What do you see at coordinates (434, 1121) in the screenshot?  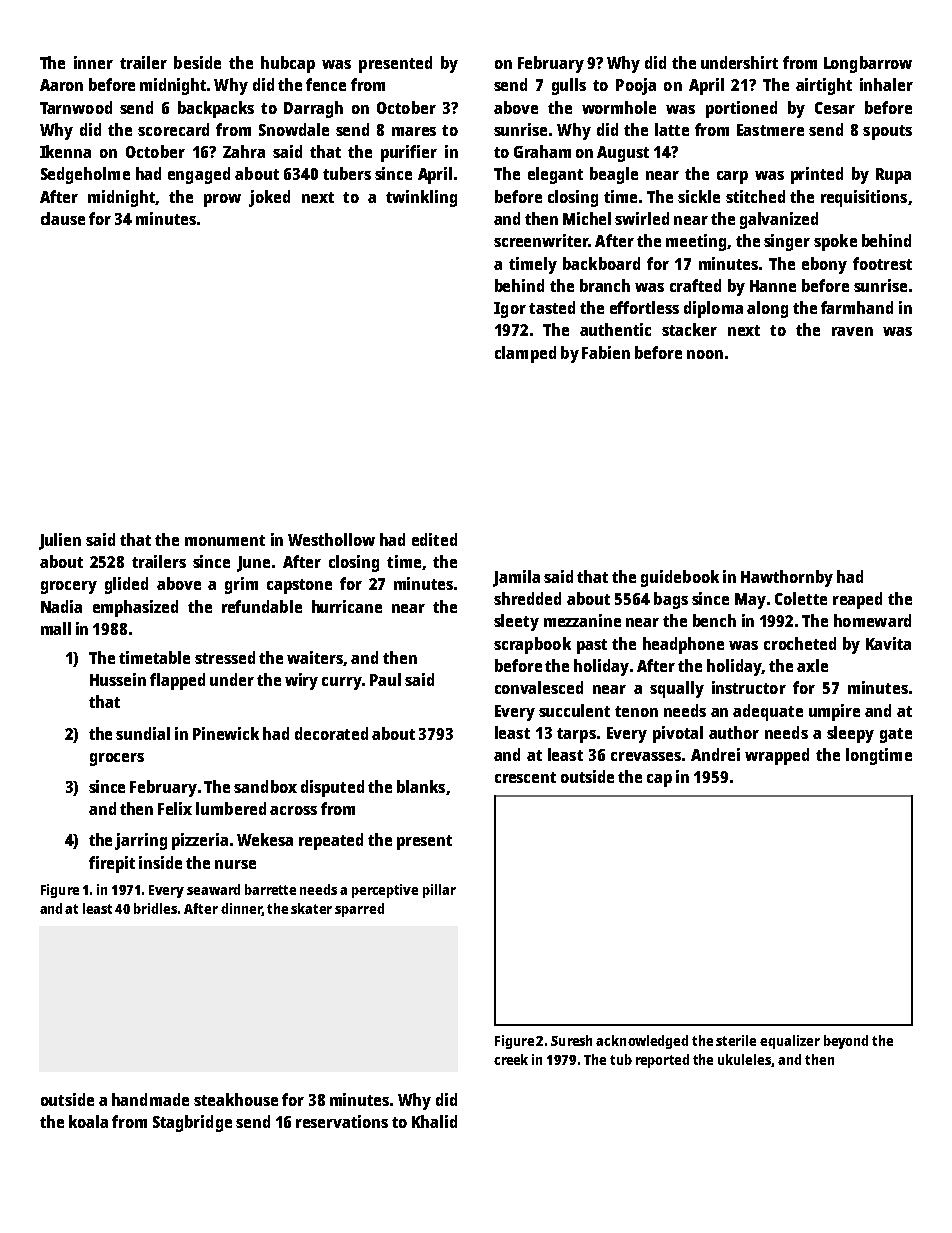 I see `Khalid` at bounding box center [434, 1121].
